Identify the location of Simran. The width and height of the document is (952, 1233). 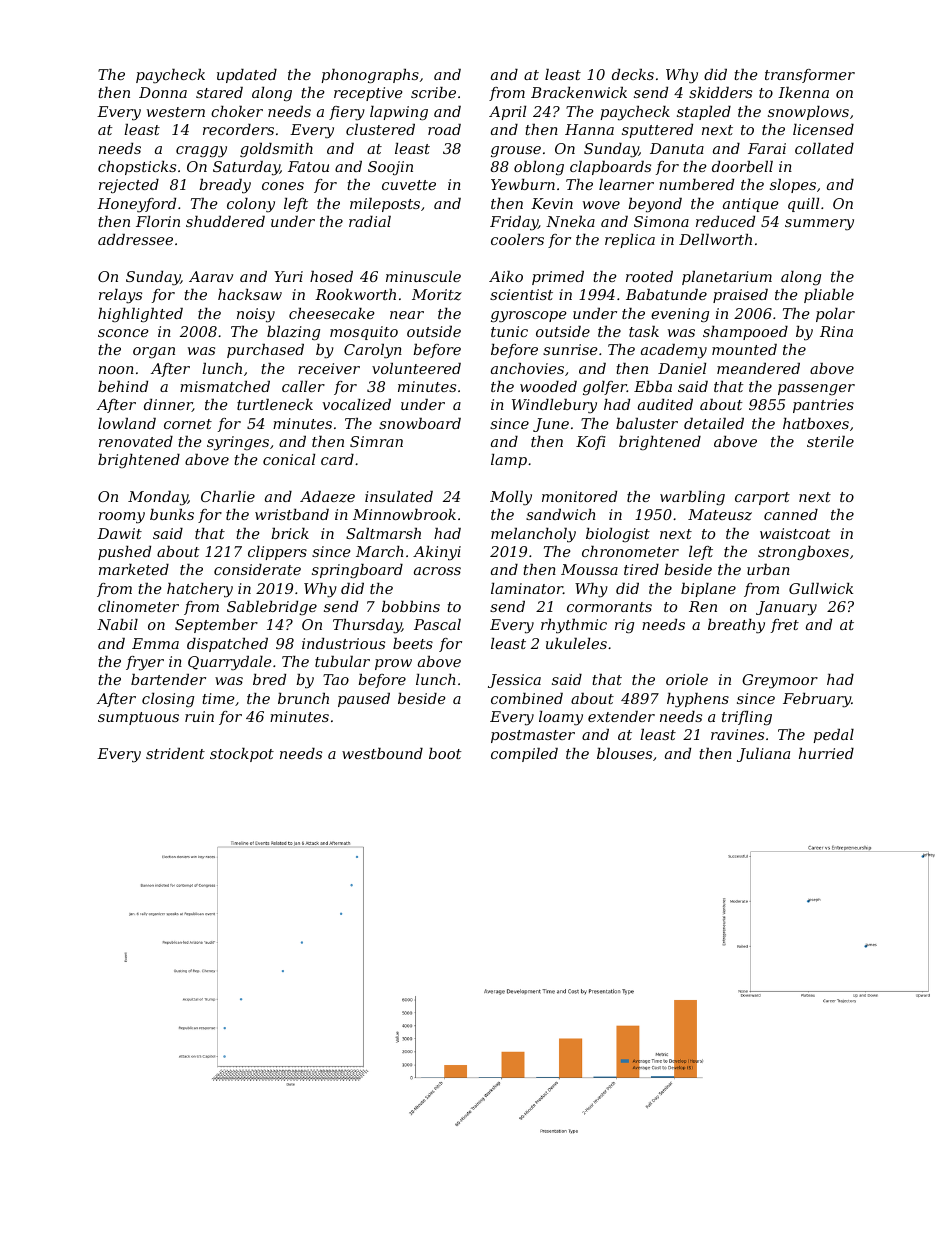
(376, 441).
